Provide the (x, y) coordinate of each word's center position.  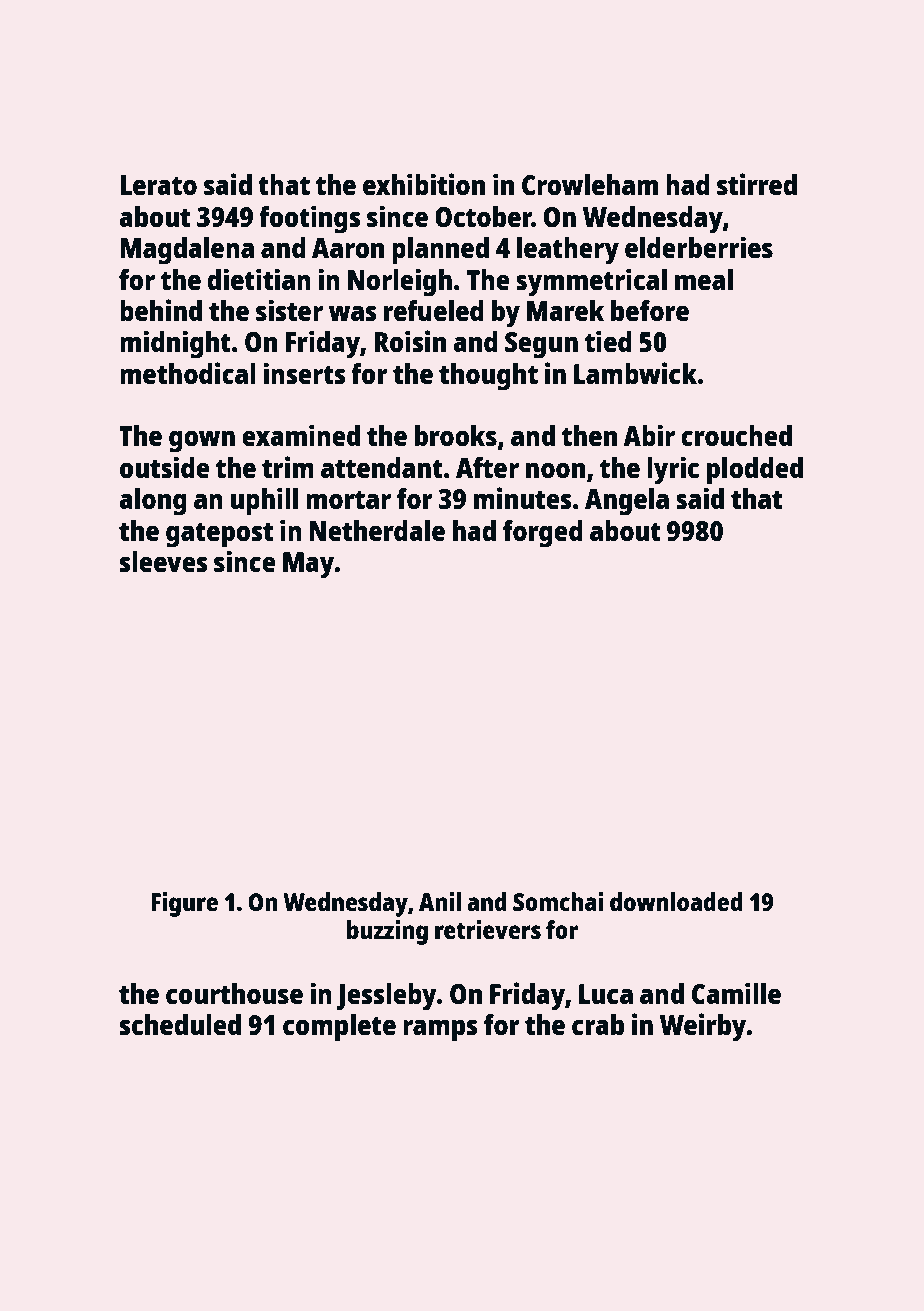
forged (543, 534)
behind (161, 310)
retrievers (488, 929)
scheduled (180, 1024)
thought (488, 377)
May (309, 565)
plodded (755, 471)
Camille (736, 993)
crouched (736, 435)
